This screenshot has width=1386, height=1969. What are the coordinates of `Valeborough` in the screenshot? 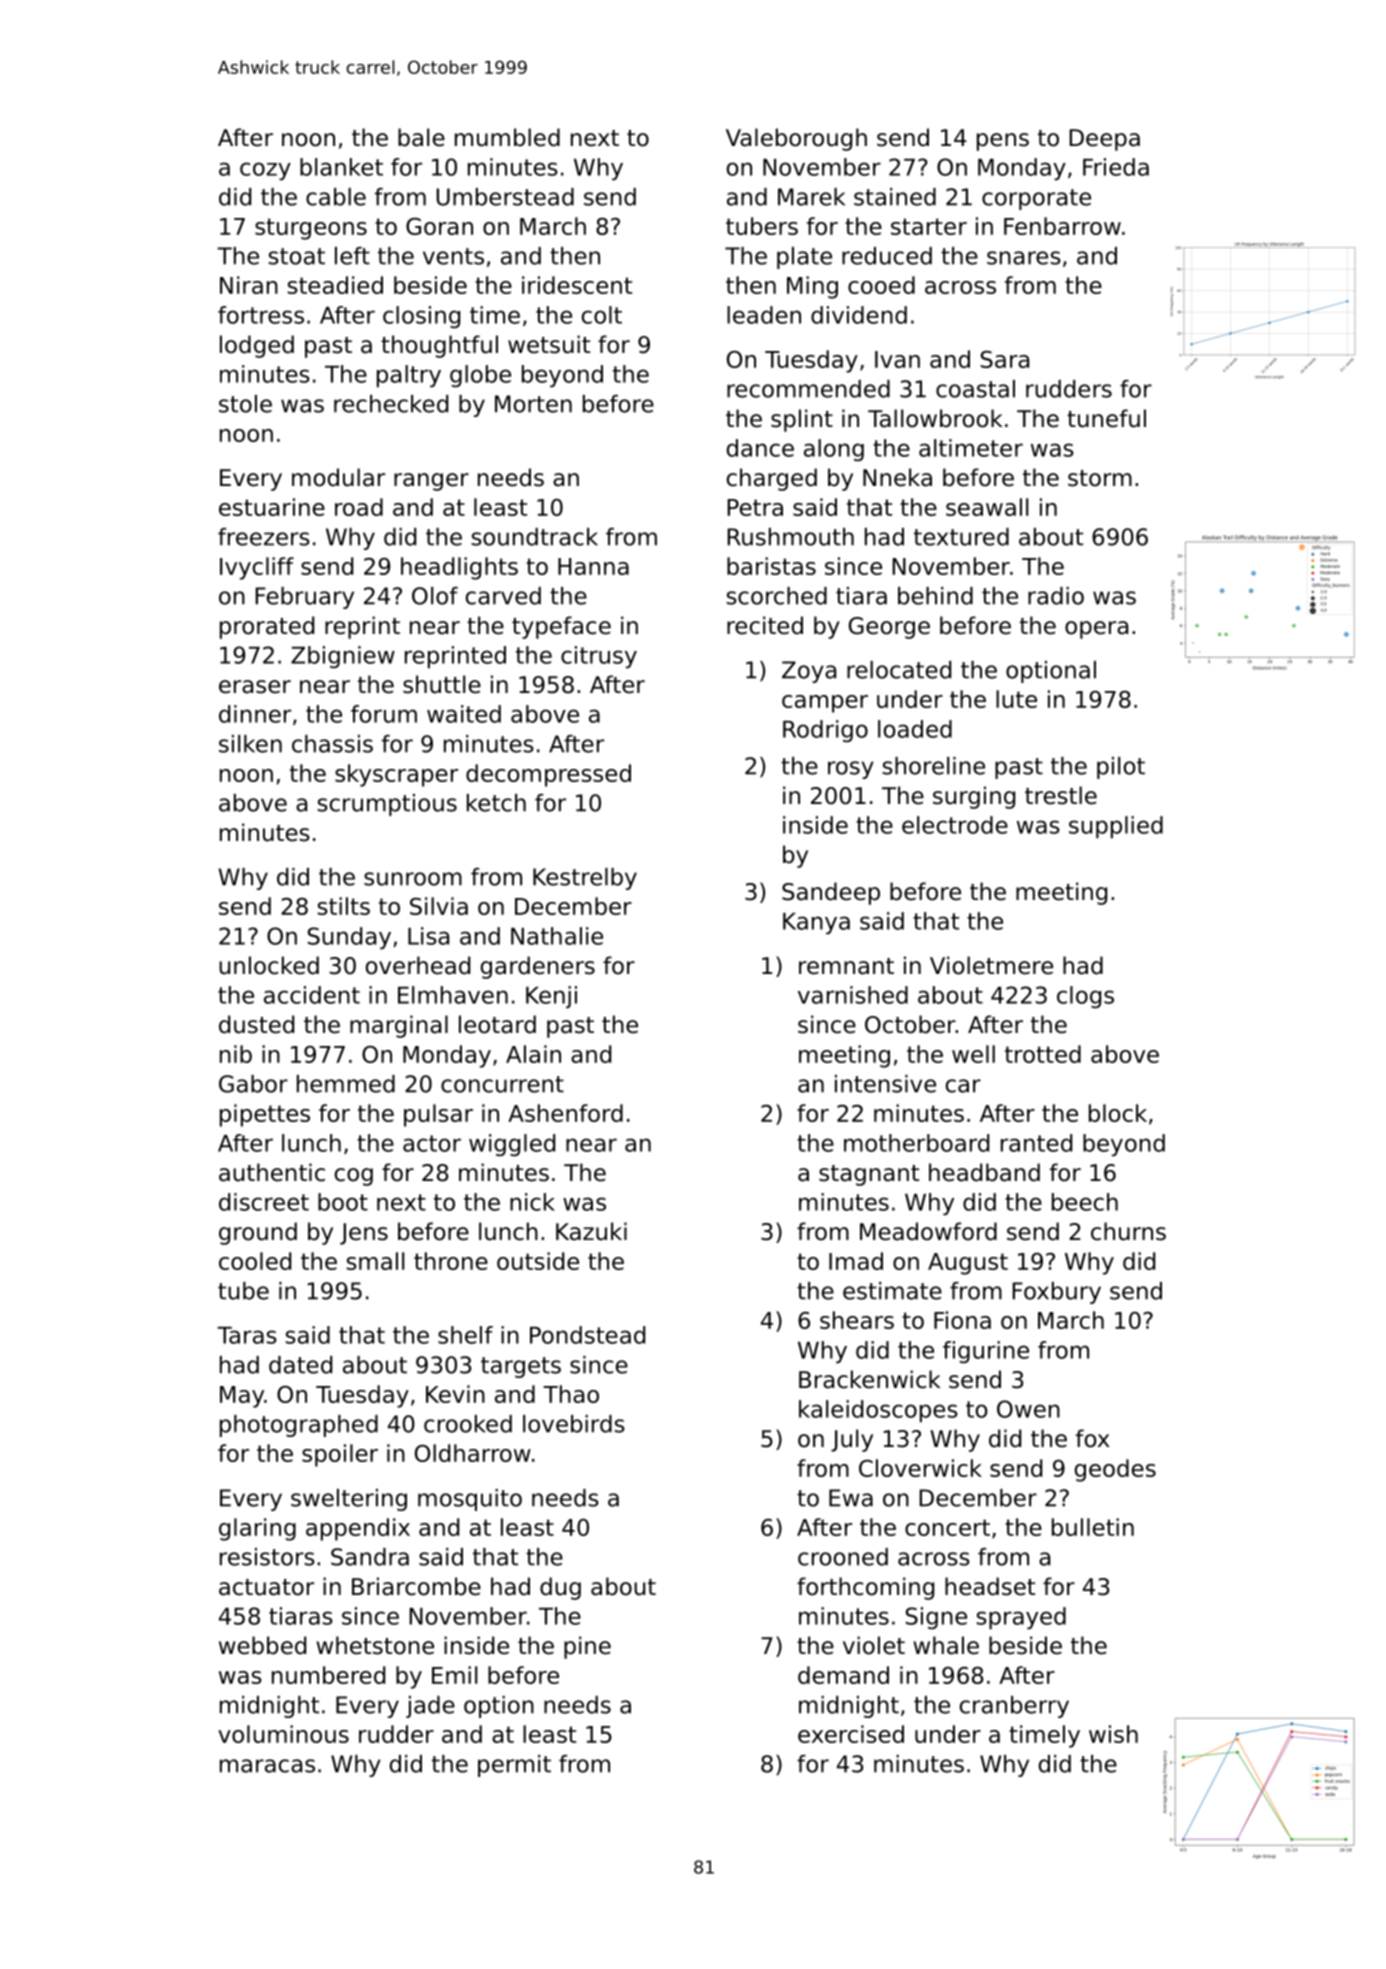 It's located at (796, 139).
